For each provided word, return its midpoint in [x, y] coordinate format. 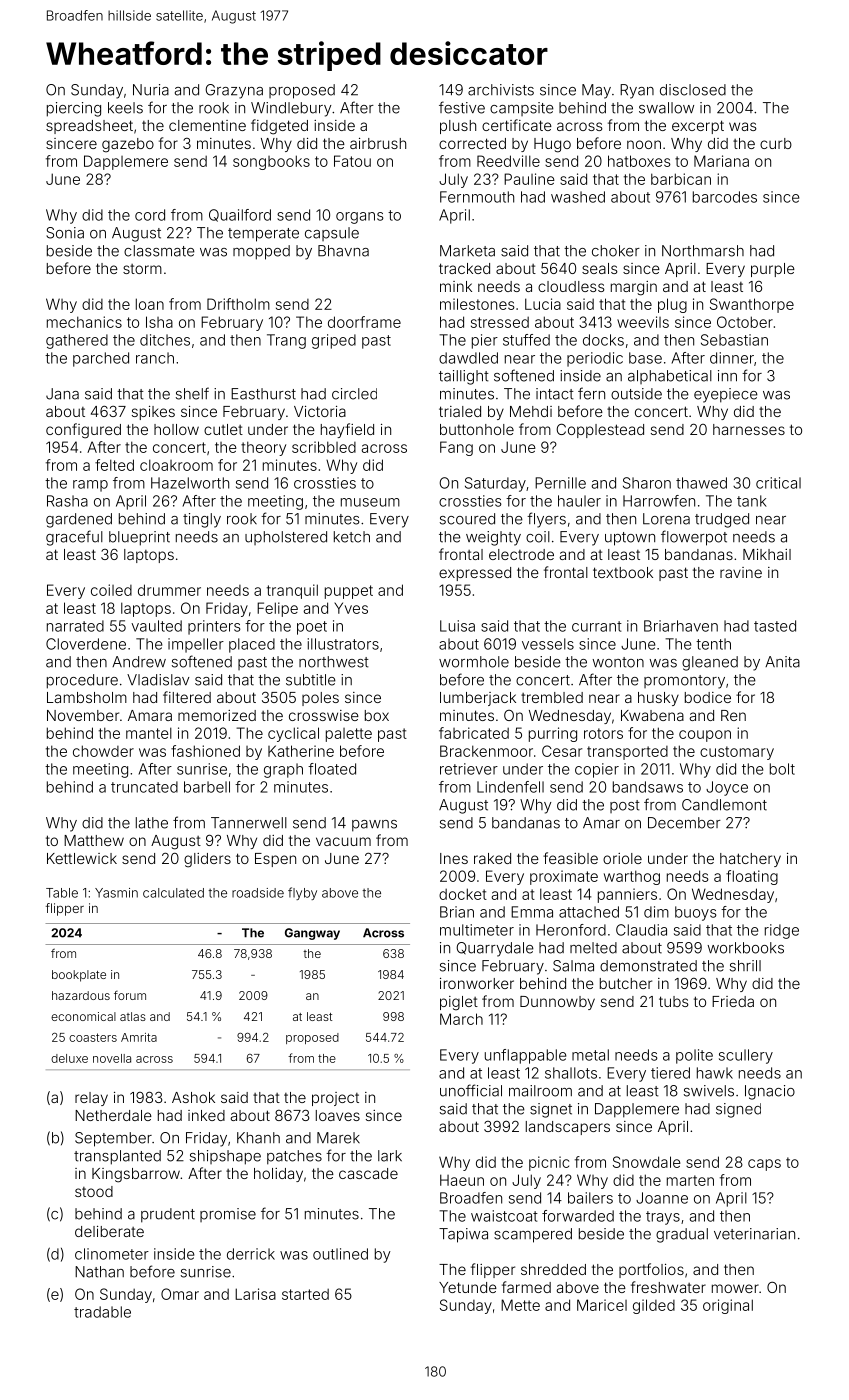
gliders [207, 860]
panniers [627, 895]
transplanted [117, 1157]
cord [150, 215]
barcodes [725, 197]
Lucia [543, 304]
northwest [334, 662]
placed [252, 645]
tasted [775, 626]
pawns [374, 826]
